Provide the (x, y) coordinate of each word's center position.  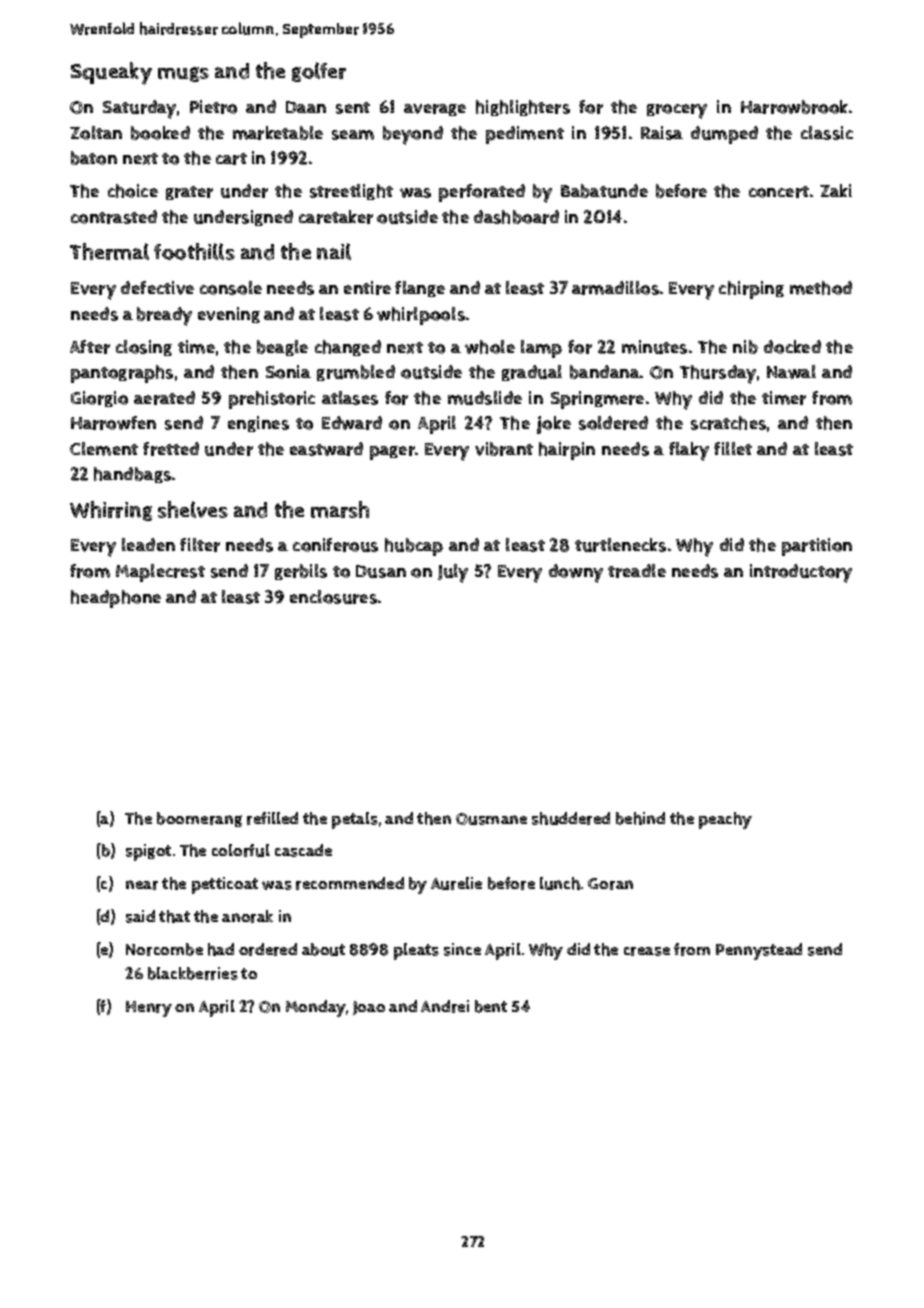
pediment (525, 135)
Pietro (213, 107)
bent (491, 1006)
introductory (801, 573)
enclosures (333, 597)
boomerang (199, 819)
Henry (149, 1009)
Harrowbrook (794, 107)
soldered (613, 423)
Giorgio (99, 399)
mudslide (485, 398)
